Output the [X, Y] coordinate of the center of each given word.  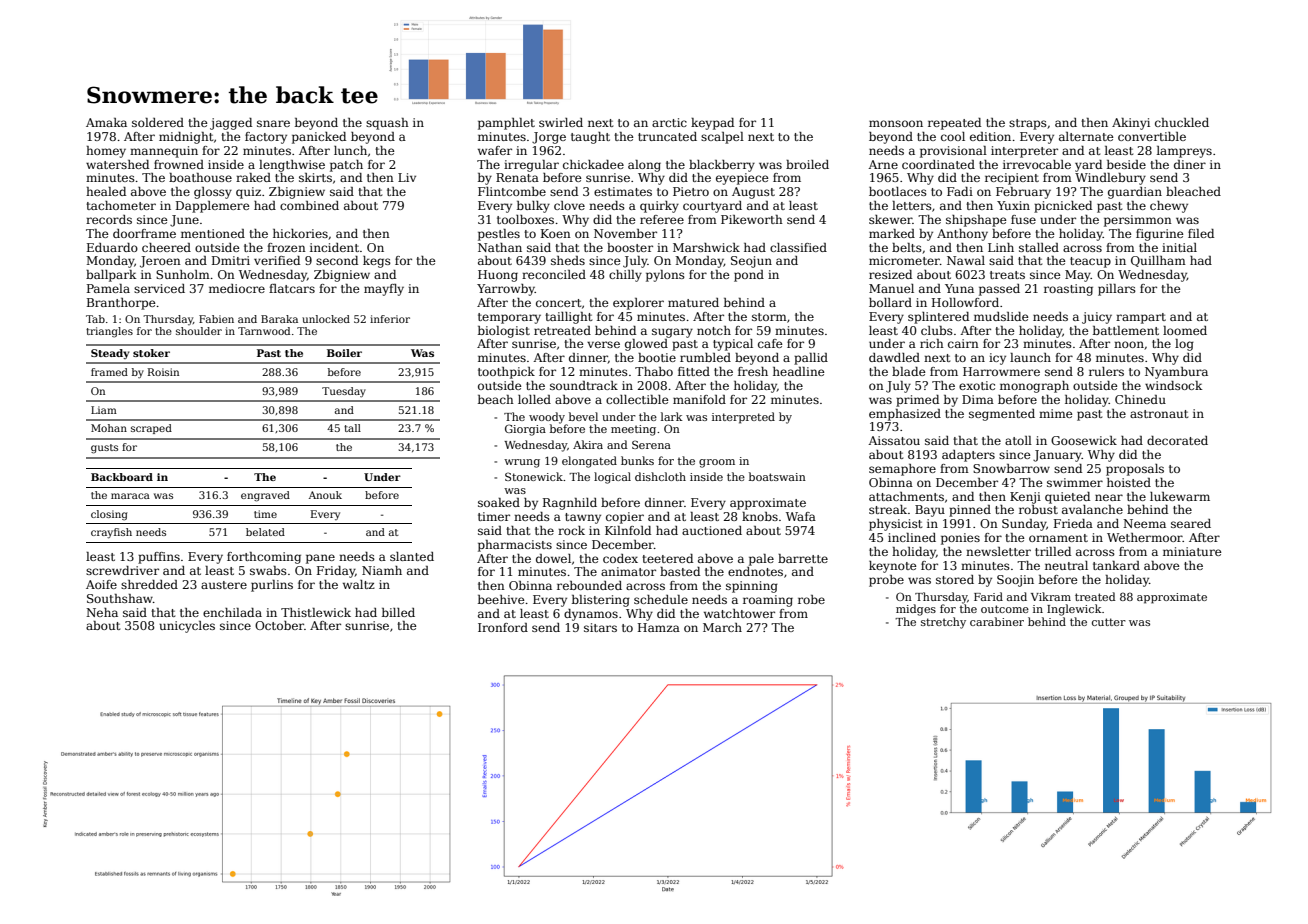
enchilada [232, 612]
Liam [104, 410]
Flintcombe [512, 191]
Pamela [108, 288]
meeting [633, 430]
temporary [509, 318]
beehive [501, 599]
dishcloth [660, 476]
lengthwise [292, 166]
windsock [1173, 385]
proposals [1135, 470]
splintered [938, 318]
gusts [104, 449]
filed [1201, 233]
